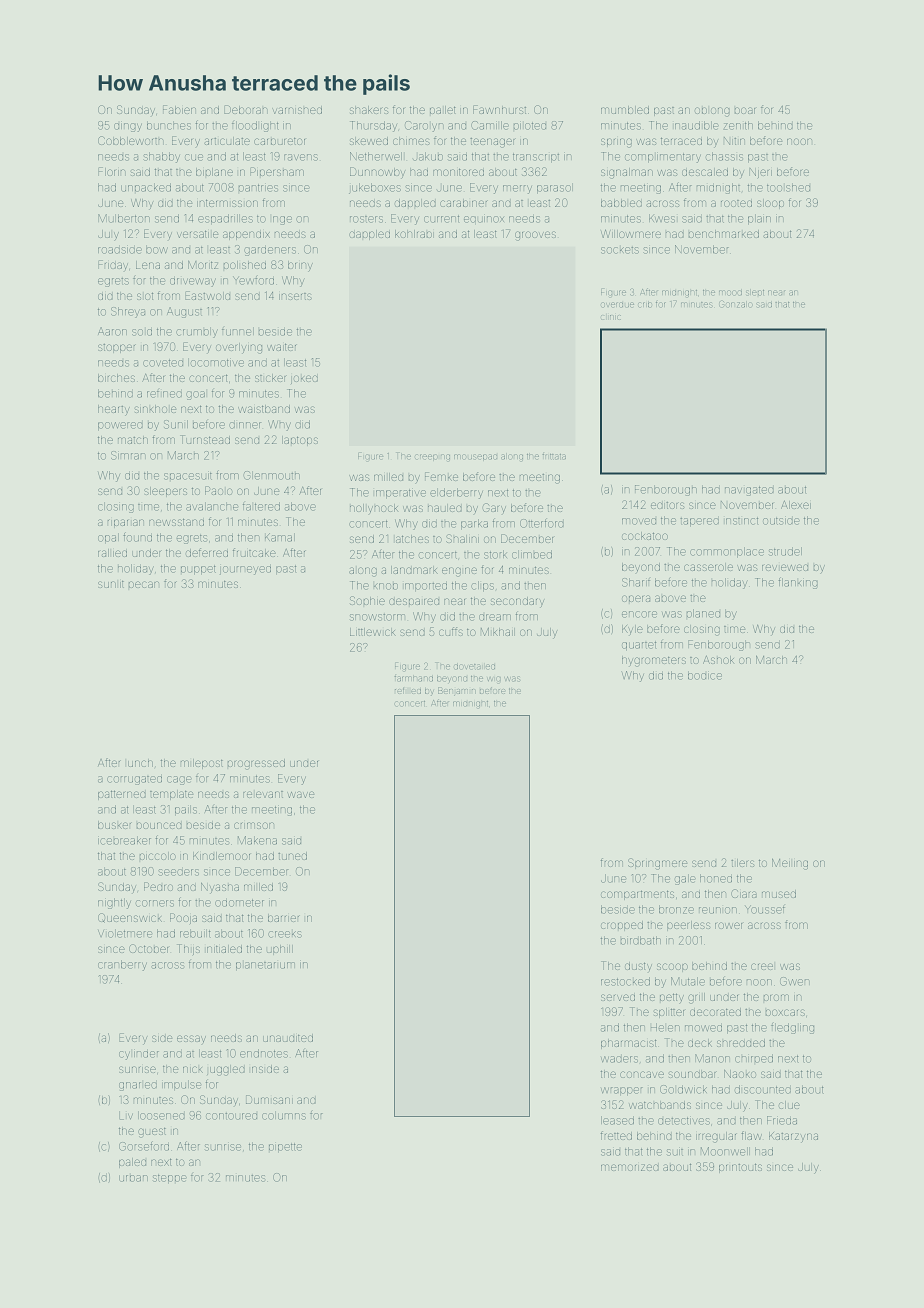  I want to click on Ashok, so click(718, 660).
